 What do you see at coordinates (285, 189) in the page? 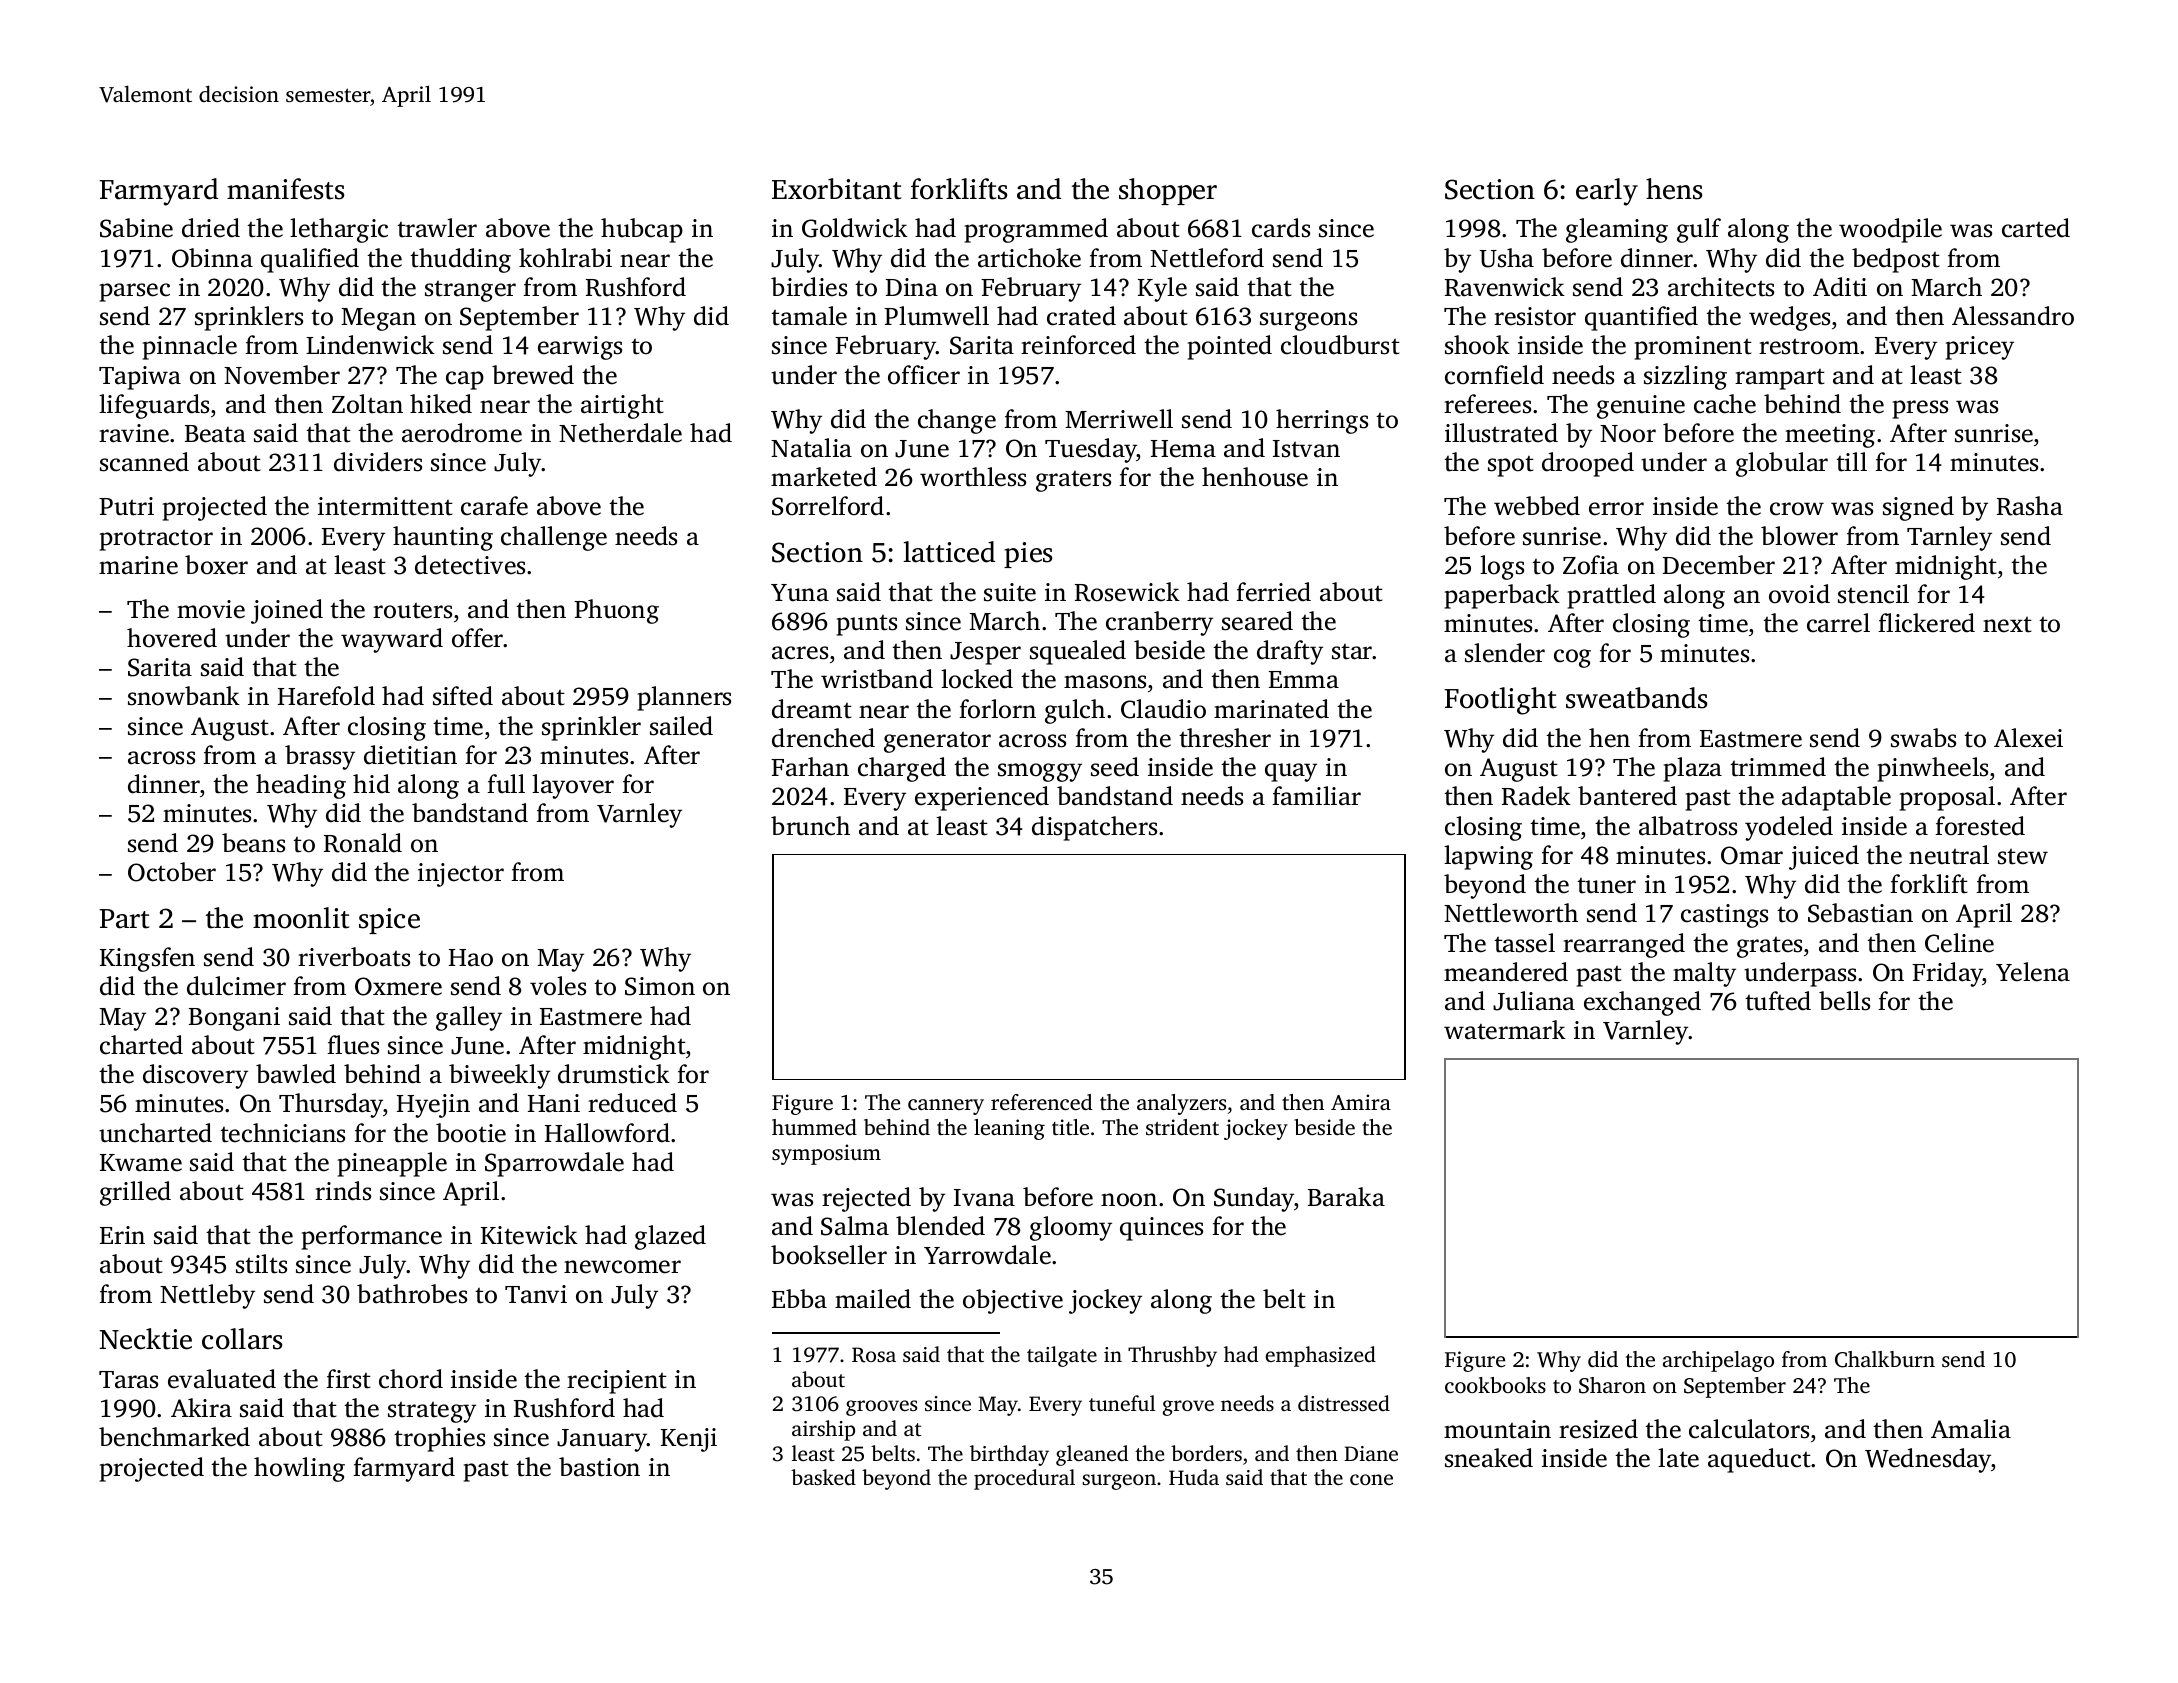
I see `manifests` at bounding box center [285, 189].
